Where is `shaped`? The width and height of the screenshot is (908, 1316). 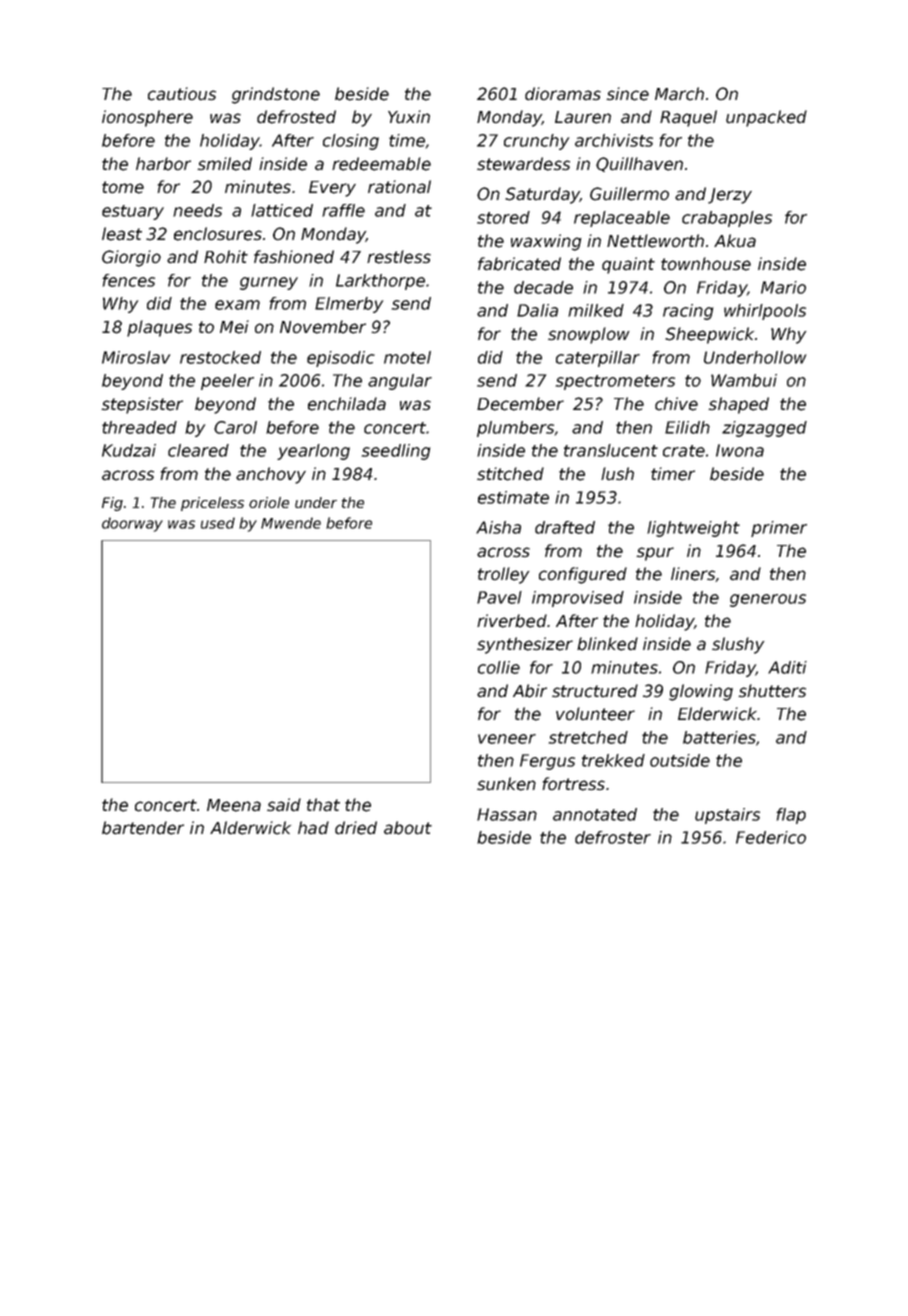 shaped is located at coordinates (738, 405).
